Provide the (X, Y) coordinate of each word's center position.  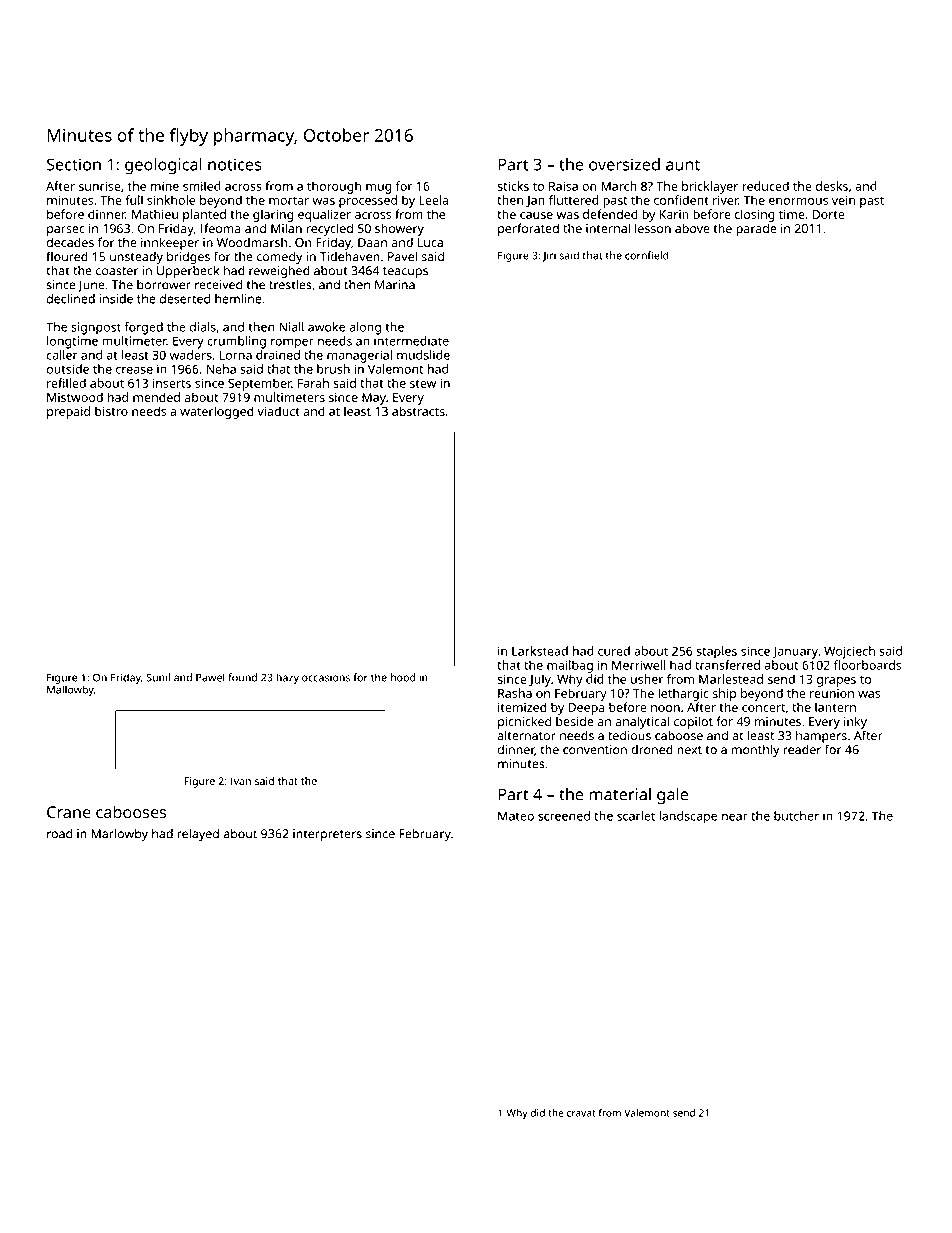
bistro (111, 411)
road (59, 834)
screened (564, 816)
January (795, 652)
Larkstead (540, 651)
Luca (430, 242)
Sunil (158, 677)
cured (614, 651)
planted (204, 215)
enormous (798, 201)
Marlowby (119, 835)
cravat (581, 1113)
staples (716, 652)
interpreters (327, 835)
